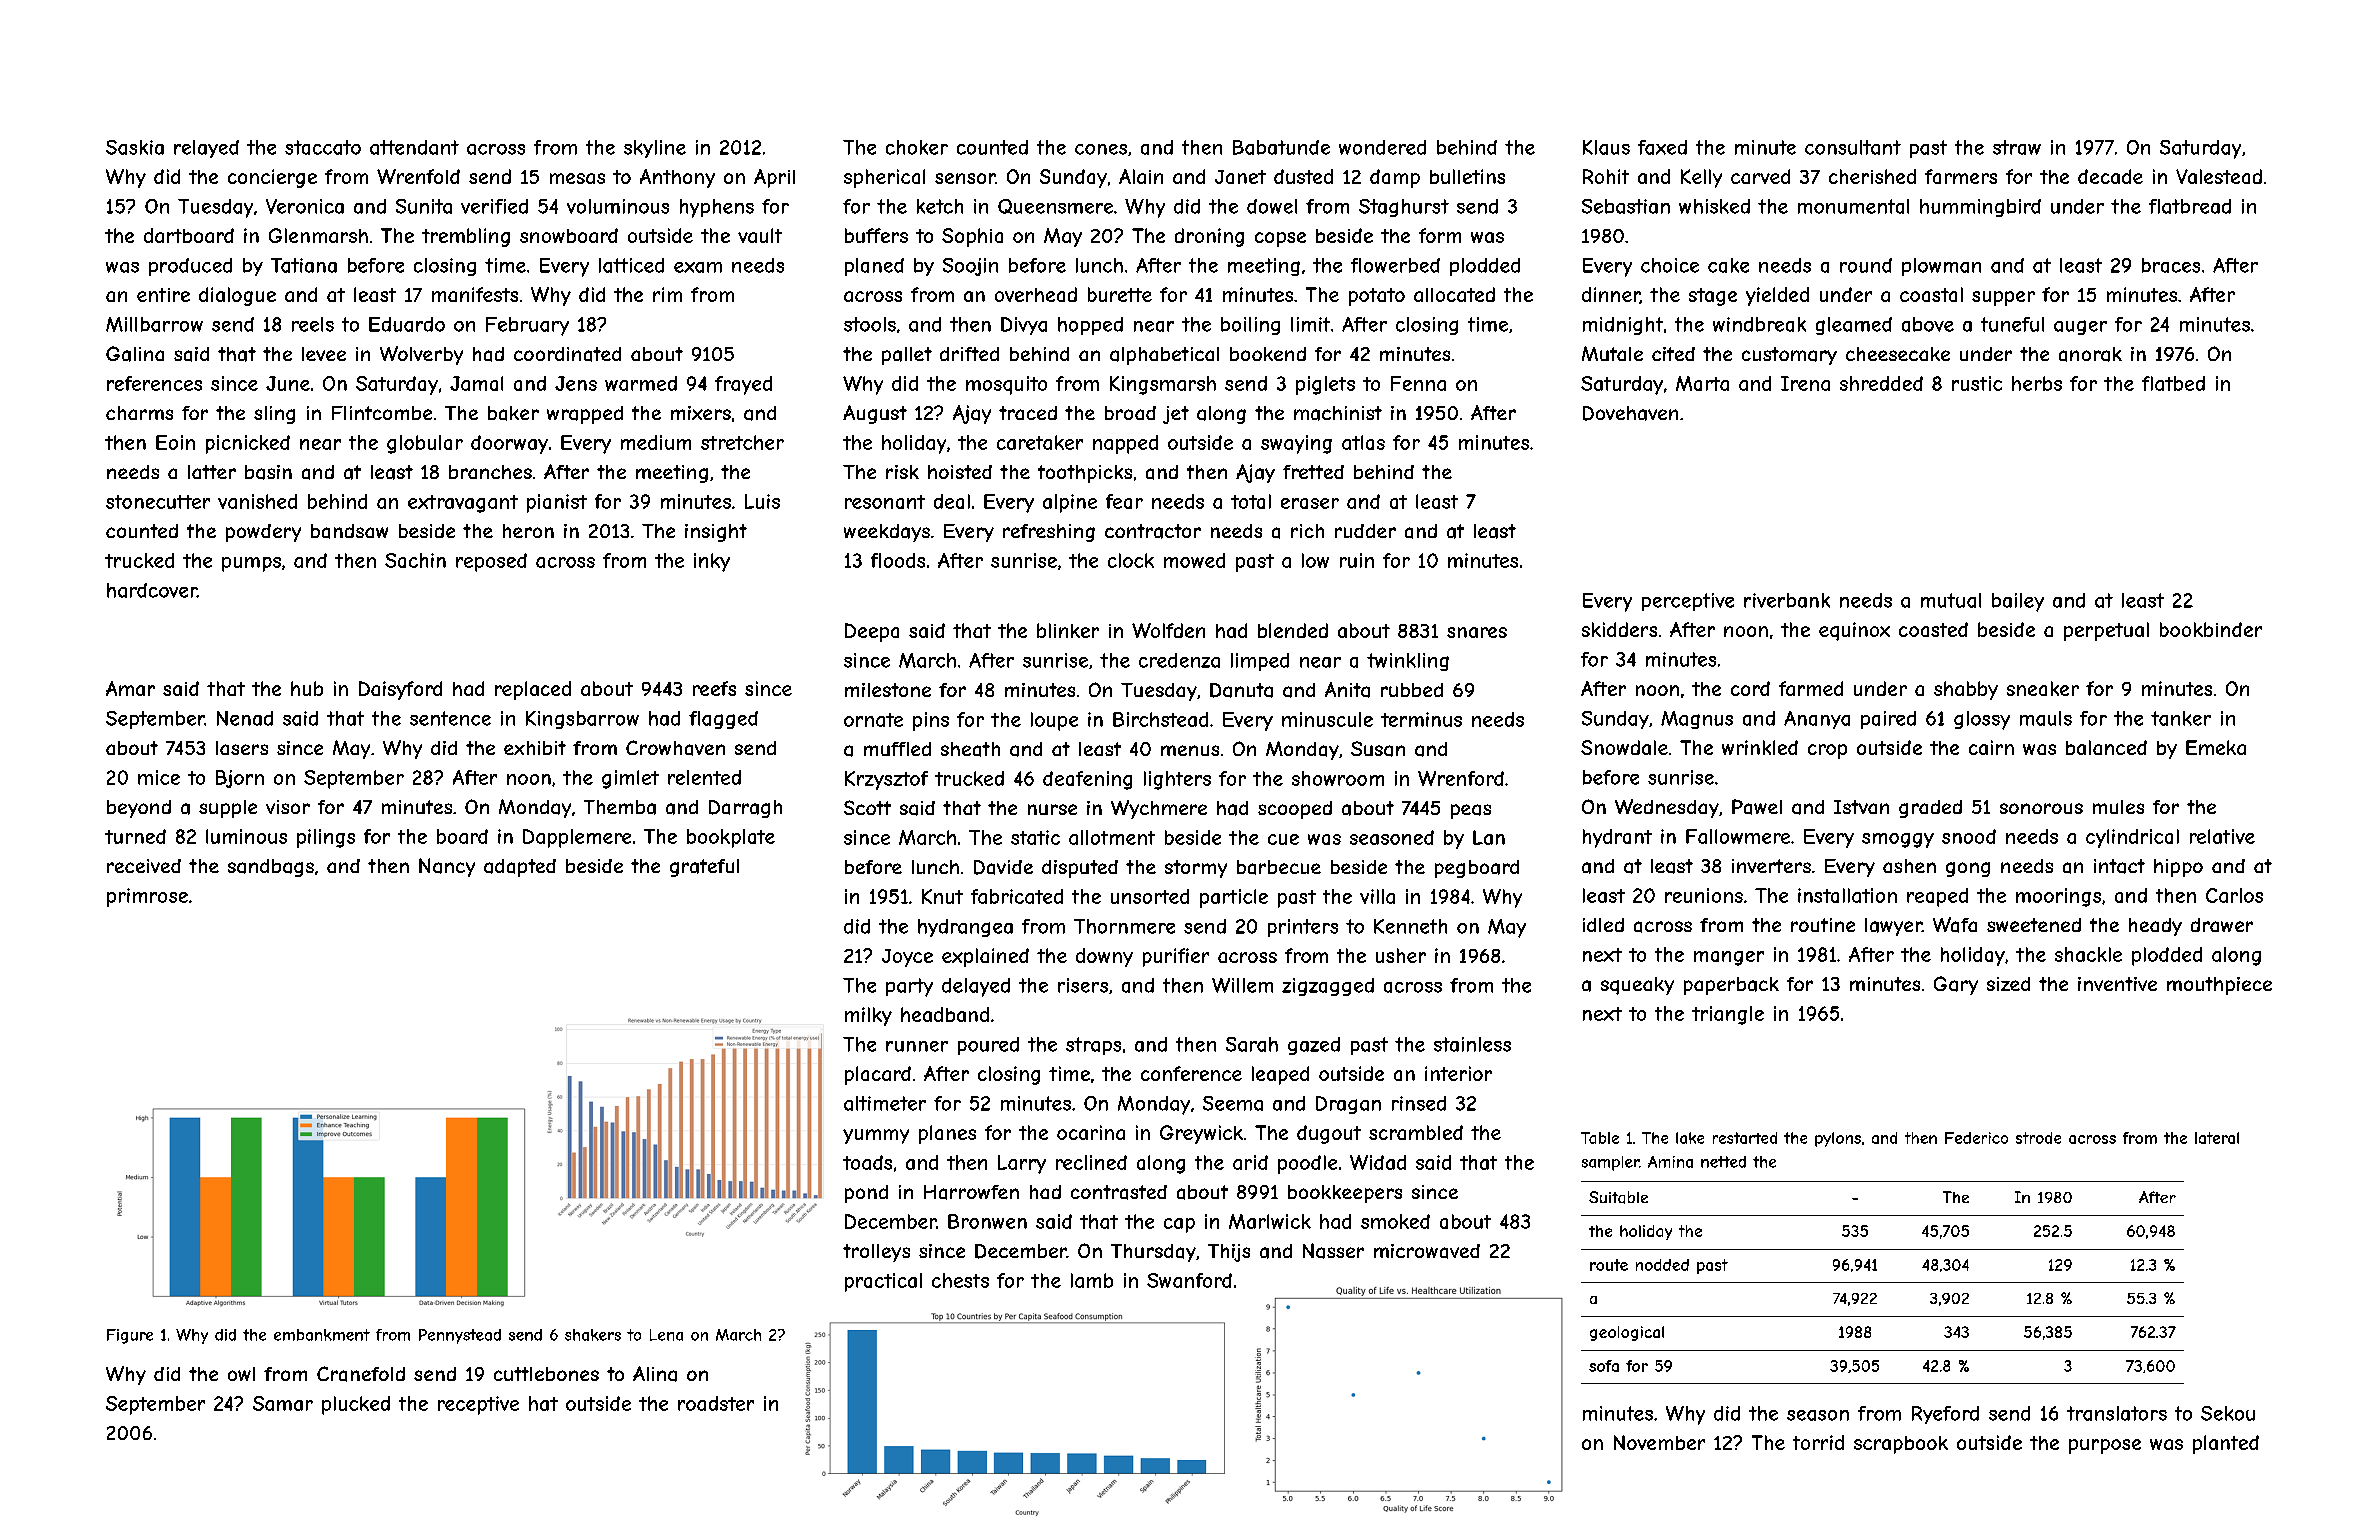 This document has height=1540, width=2380. I want to click on Dragan, so click(1348, 1105).
